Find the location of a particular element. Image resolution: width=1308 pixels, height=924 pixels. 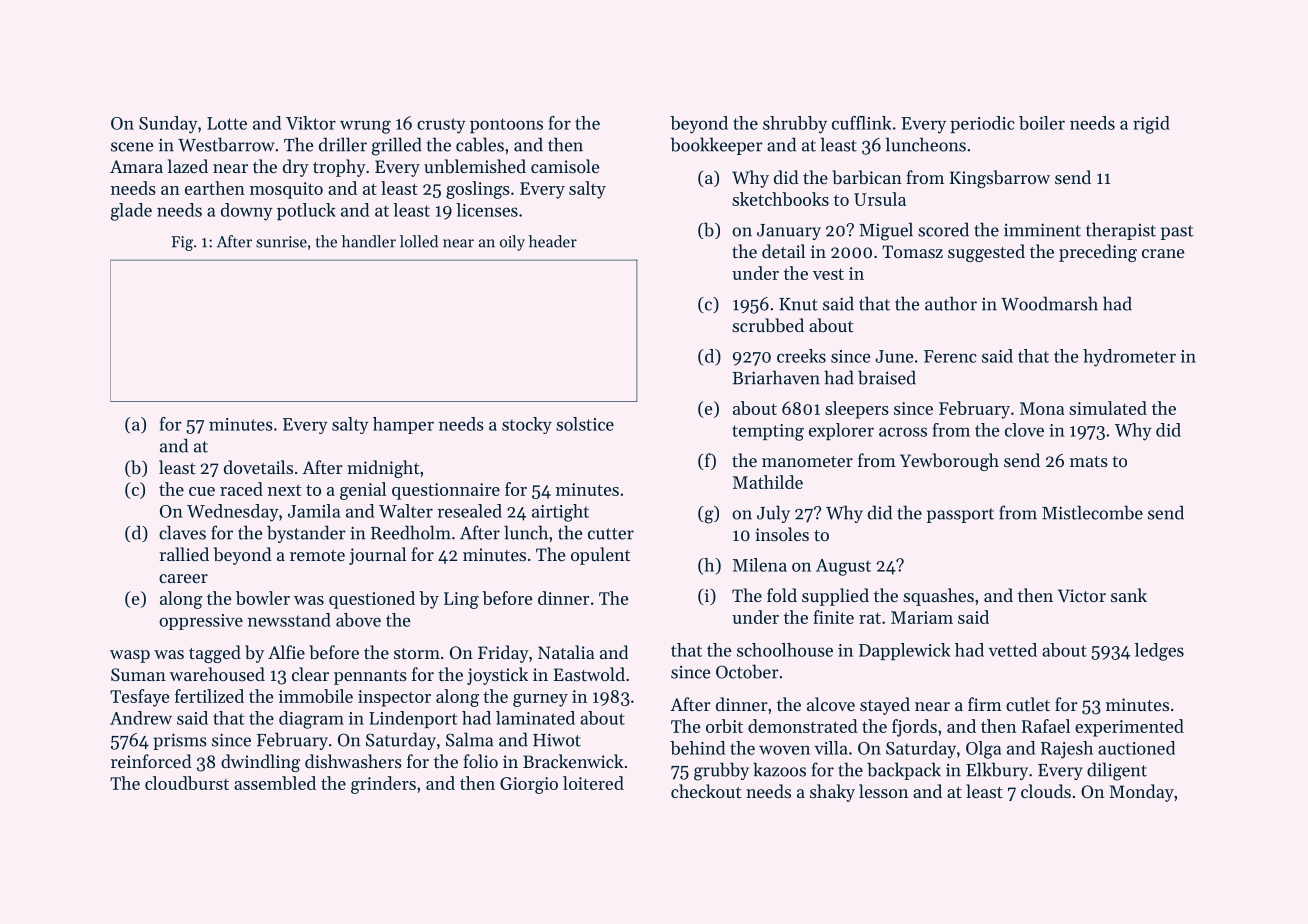

handler is located at coordinates (369, 241).
